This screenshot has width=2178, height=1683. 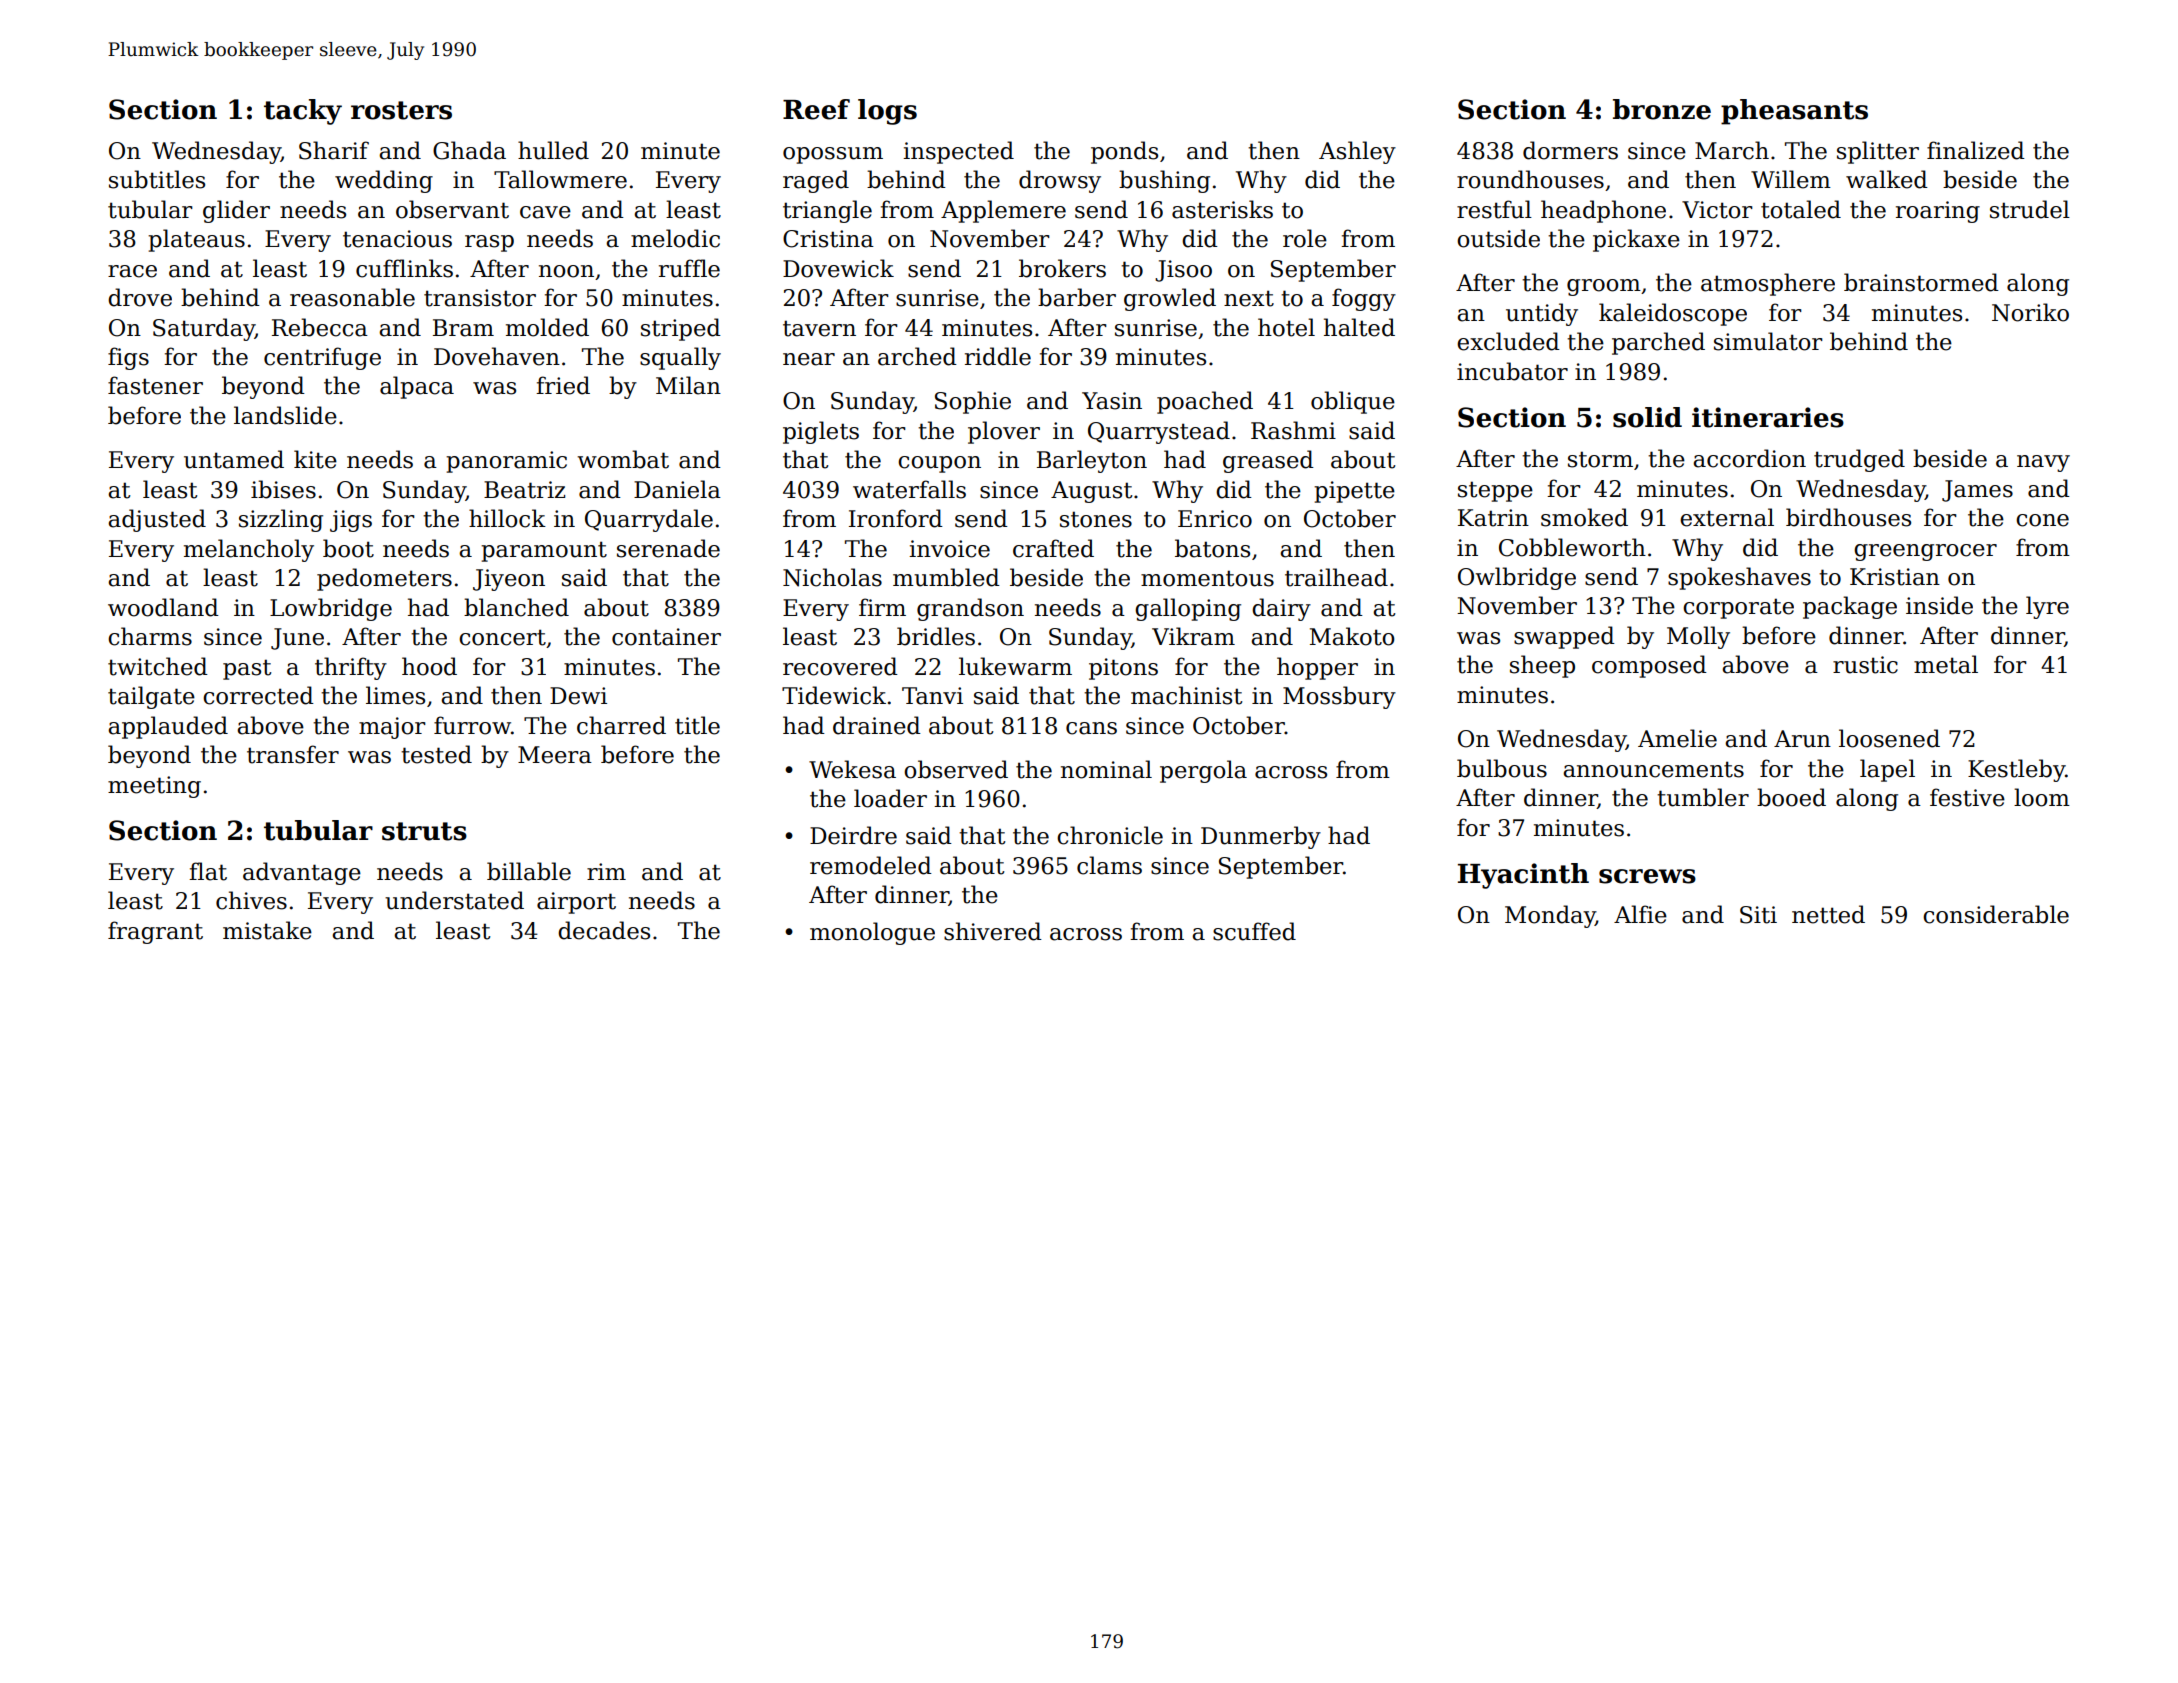 What do you see at coordinates (887, 112) in the screenshot?
I see `logs` at bounding box center [887, 112].
